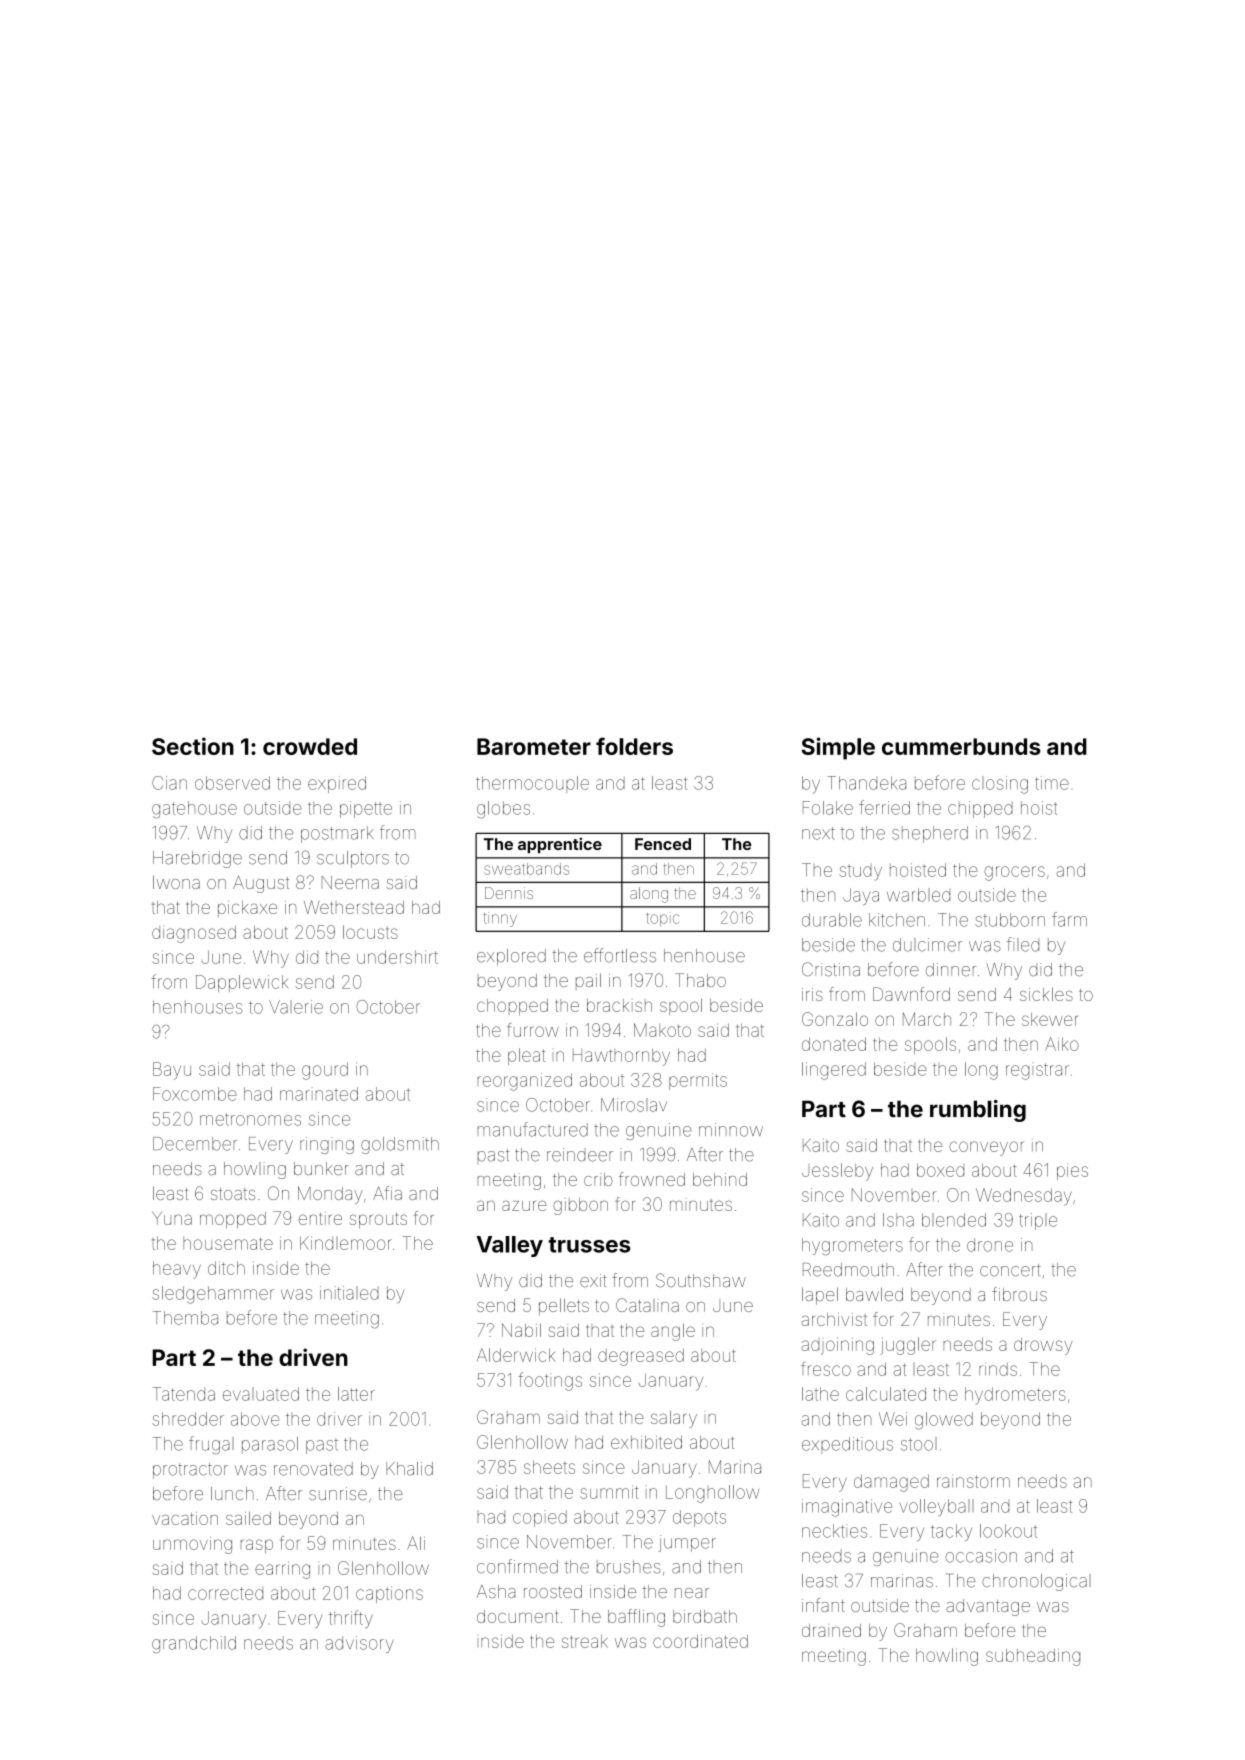 Image resolution: width=1245 pixels, height=1760 pixels. Describe the element at coordinates (195, 1144) in the page. I see `December` at that location.
